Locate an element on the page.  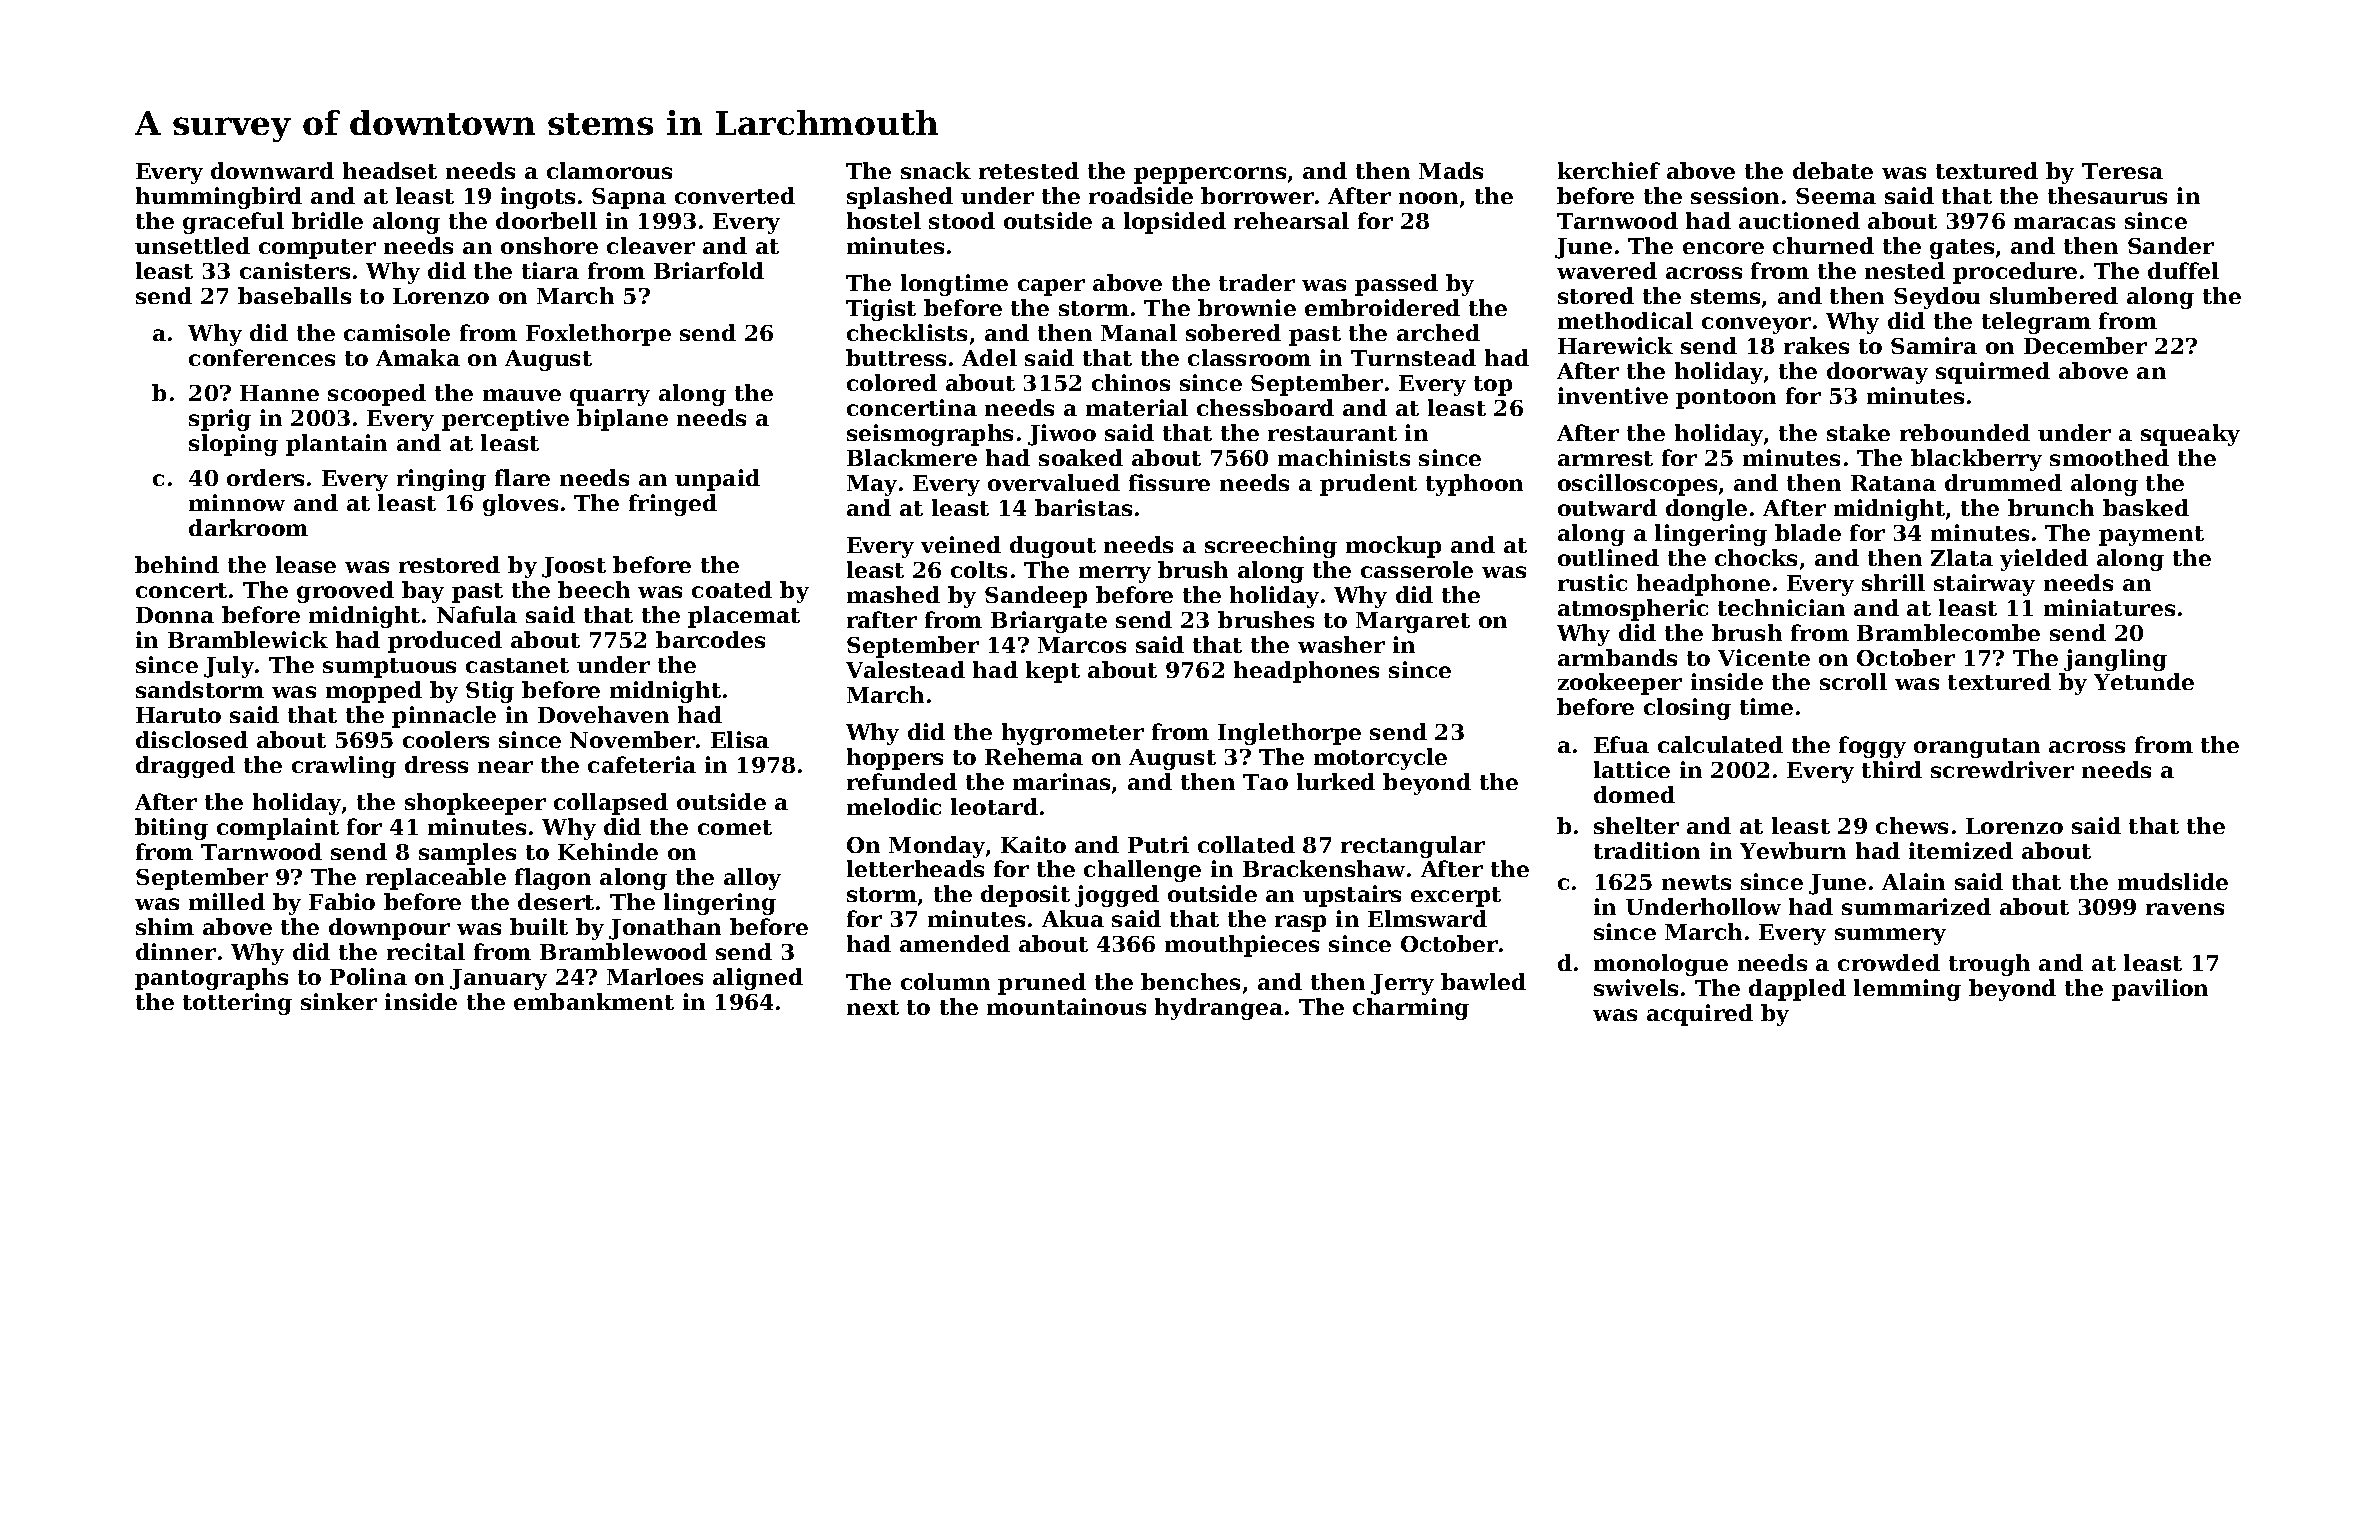
soaked is located at coordinates (1081, 457).
